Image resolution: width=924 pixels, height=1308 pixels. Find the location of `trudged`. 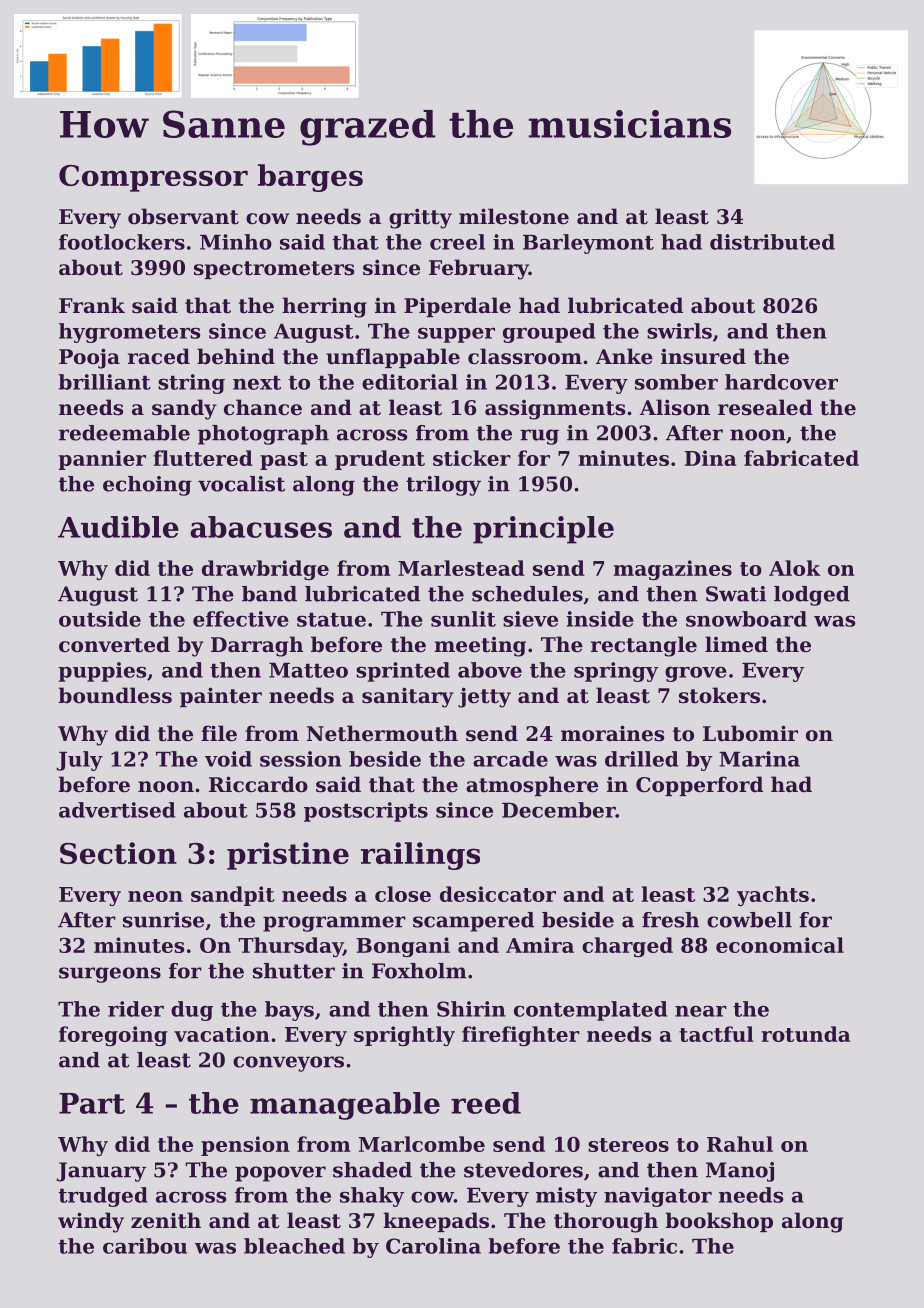

trudged is located at coordinates (103, 1197).
